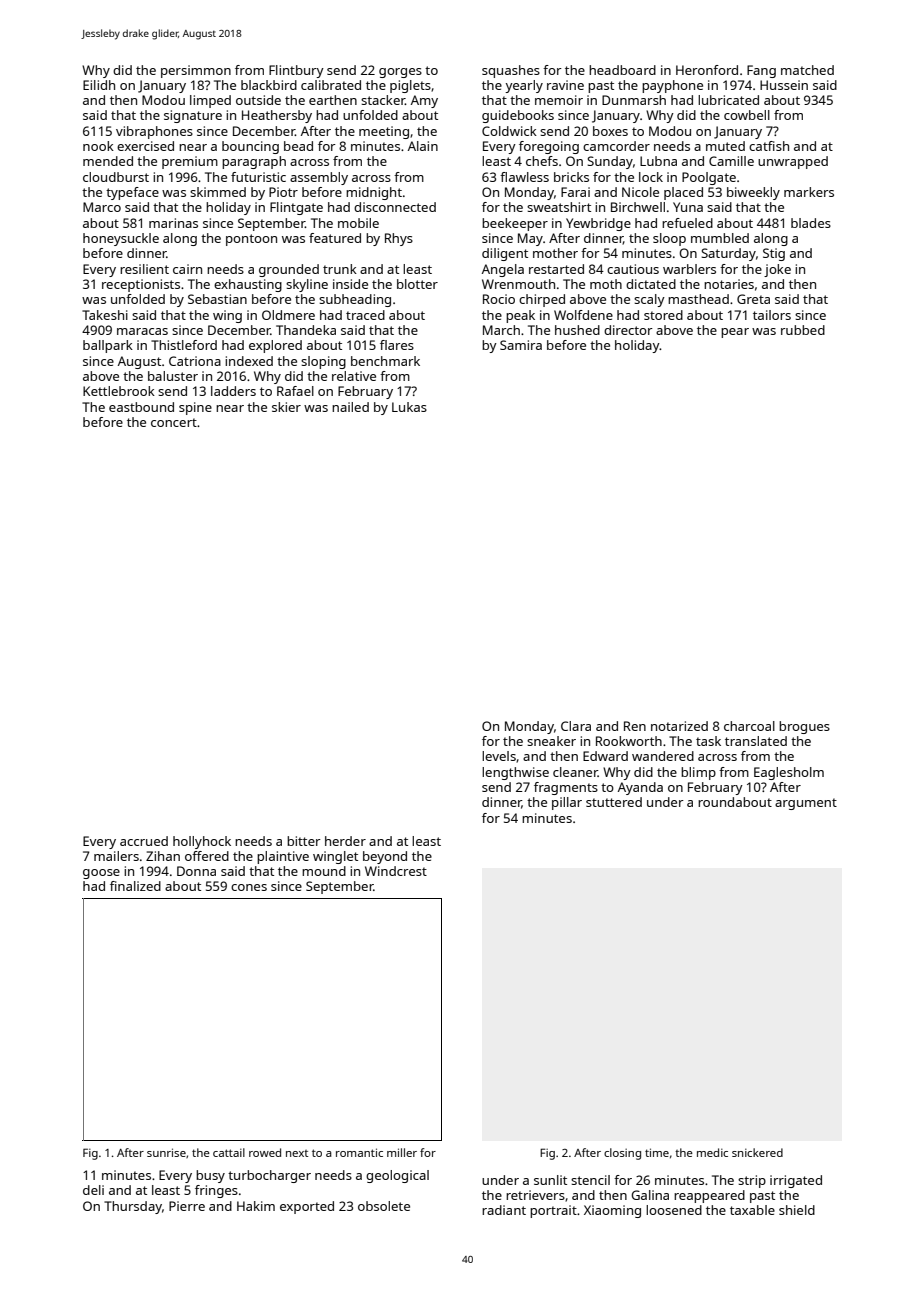  I want to click on restarted, so click(556, 269).
